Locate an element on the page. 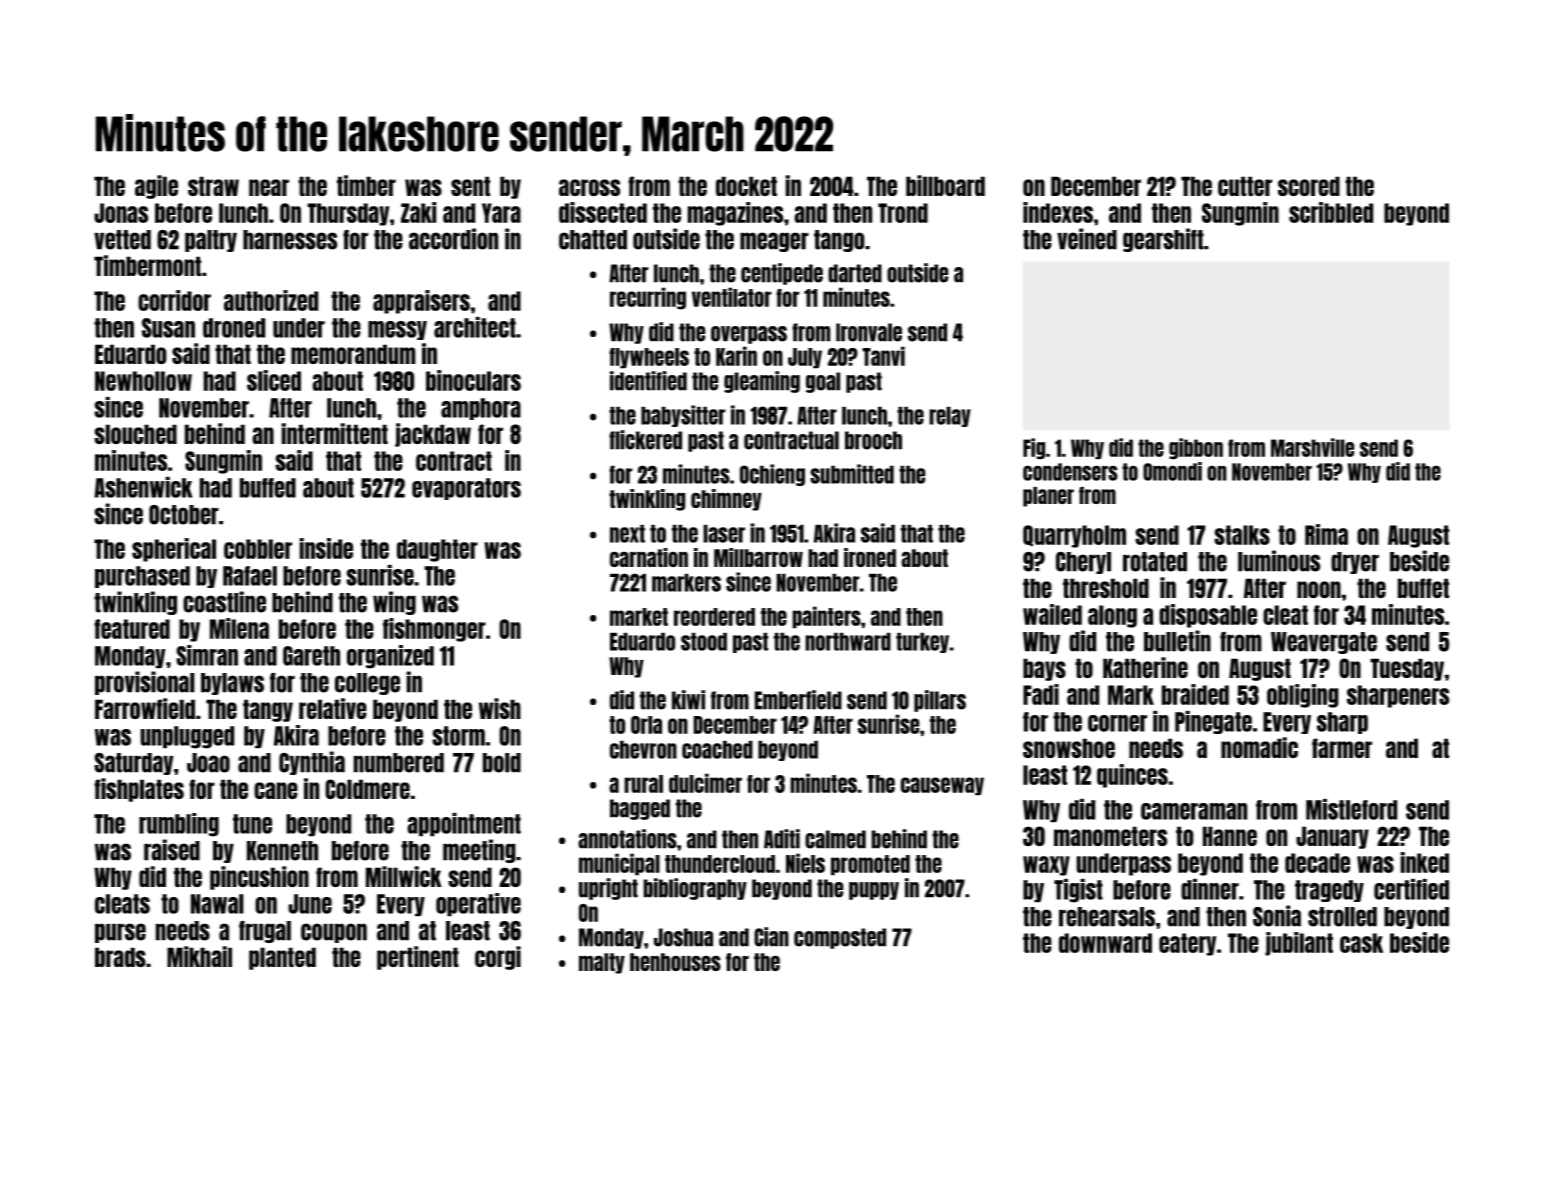 The image size is (1544, 1193). composted is located at coordinates (840, 938).
